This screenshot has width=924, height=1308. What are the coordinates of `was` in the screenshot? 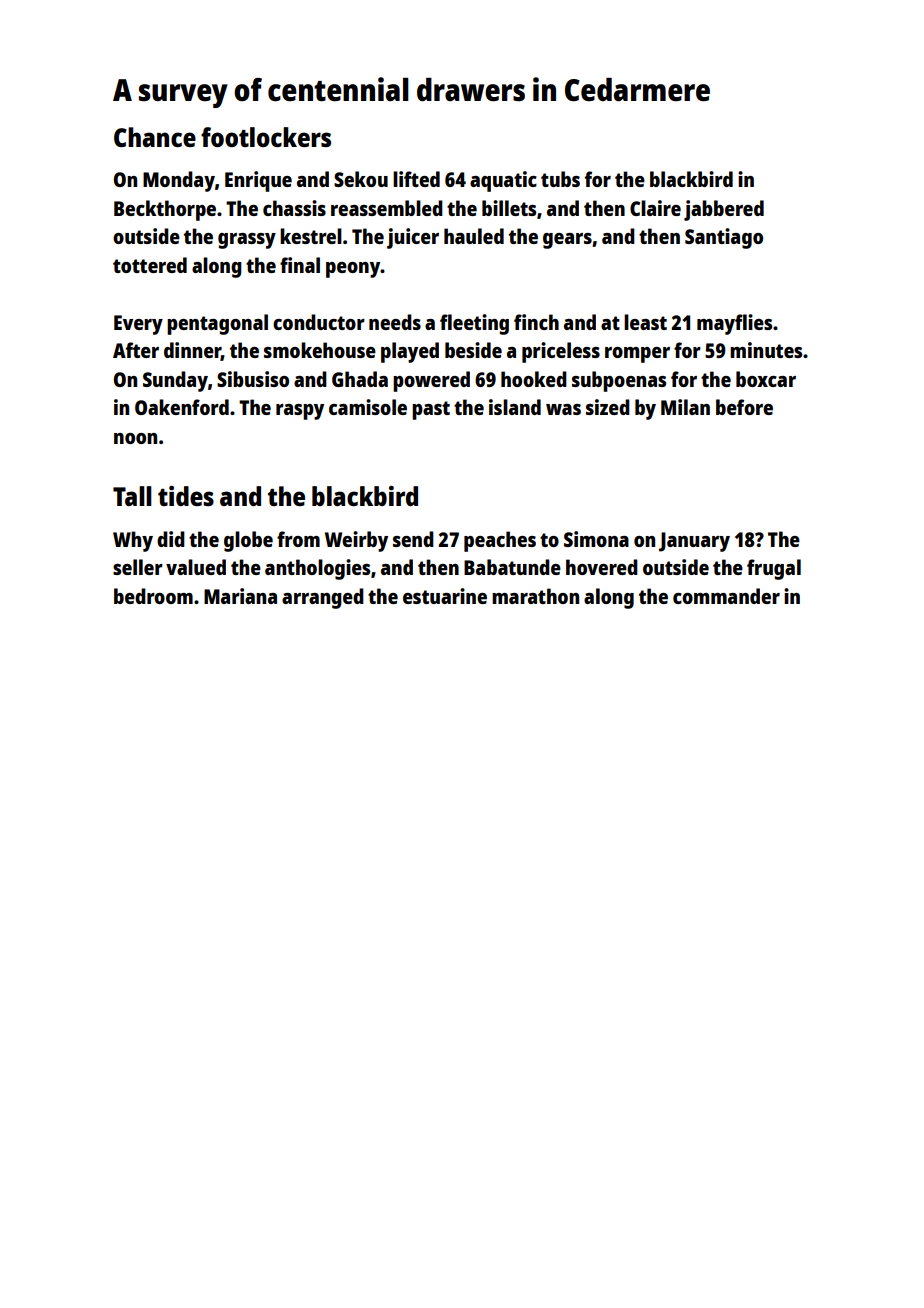 It's located at (563, 409).
